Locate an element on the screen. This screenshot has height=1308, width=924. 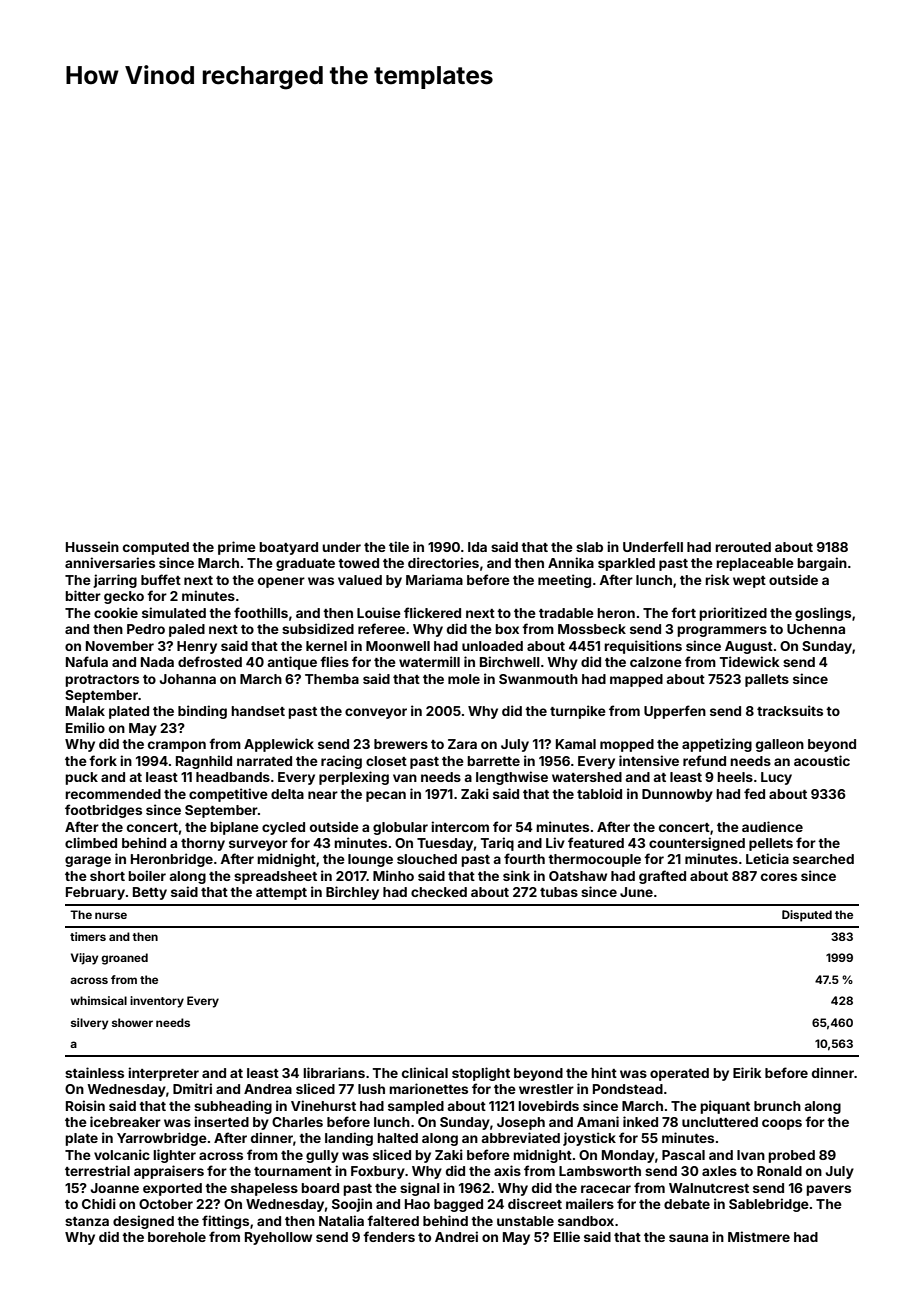
groaned is located at coordinates (124, 959).
